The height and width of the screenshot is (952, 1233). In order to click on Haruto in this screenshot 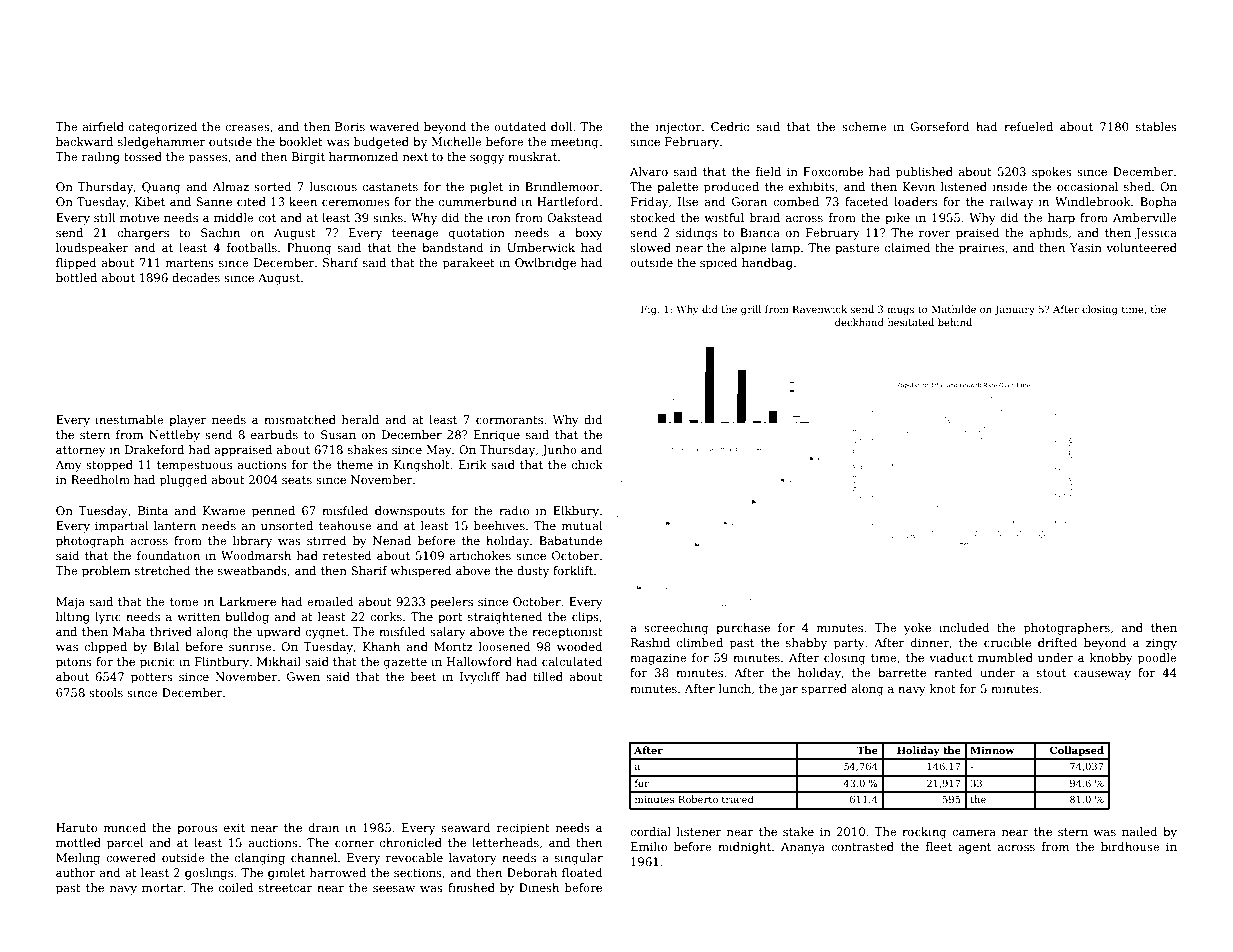, I will do `click(76, 827)`.
